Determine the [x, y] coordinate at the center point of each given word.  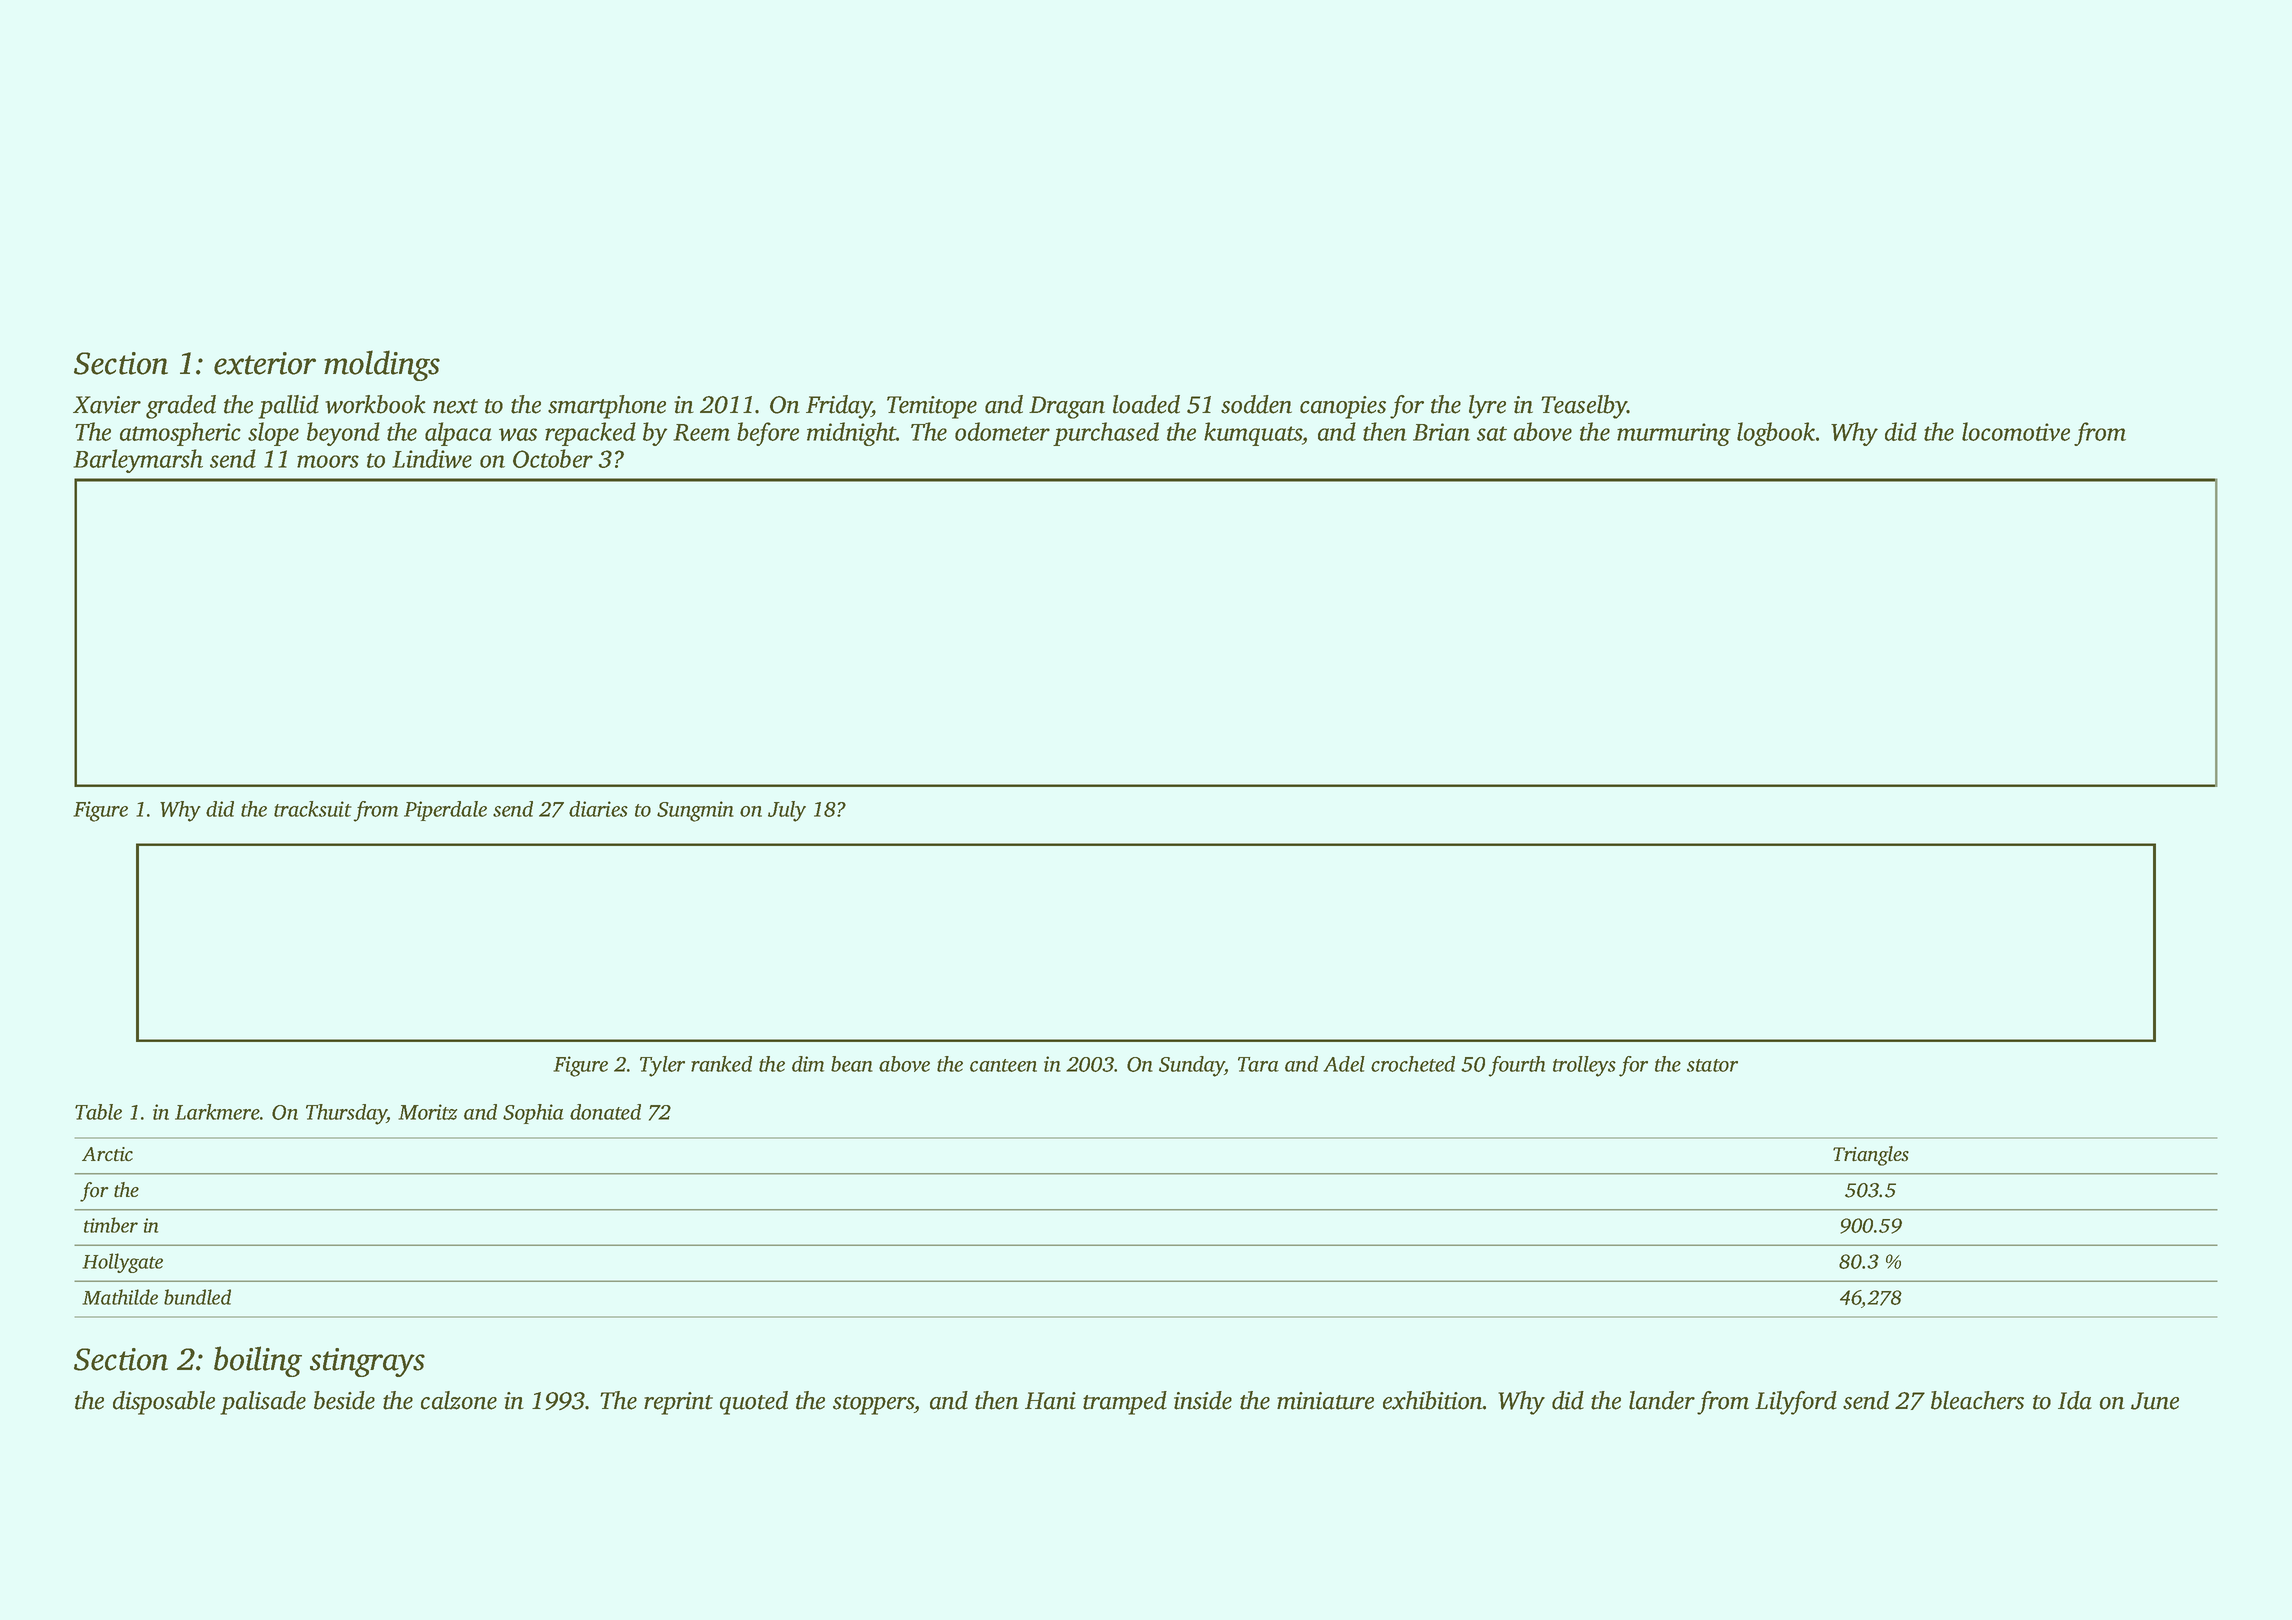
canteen [1003, 1065]
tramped [1125, 1403]
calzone [459, 1400]
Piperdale [445, 811]
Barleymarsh [138, 461]
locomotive [2016, 431]
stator [1712, 1065]
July [787, 811]
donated [605, 1112]
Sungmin [695, 811]
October [553, 458]
